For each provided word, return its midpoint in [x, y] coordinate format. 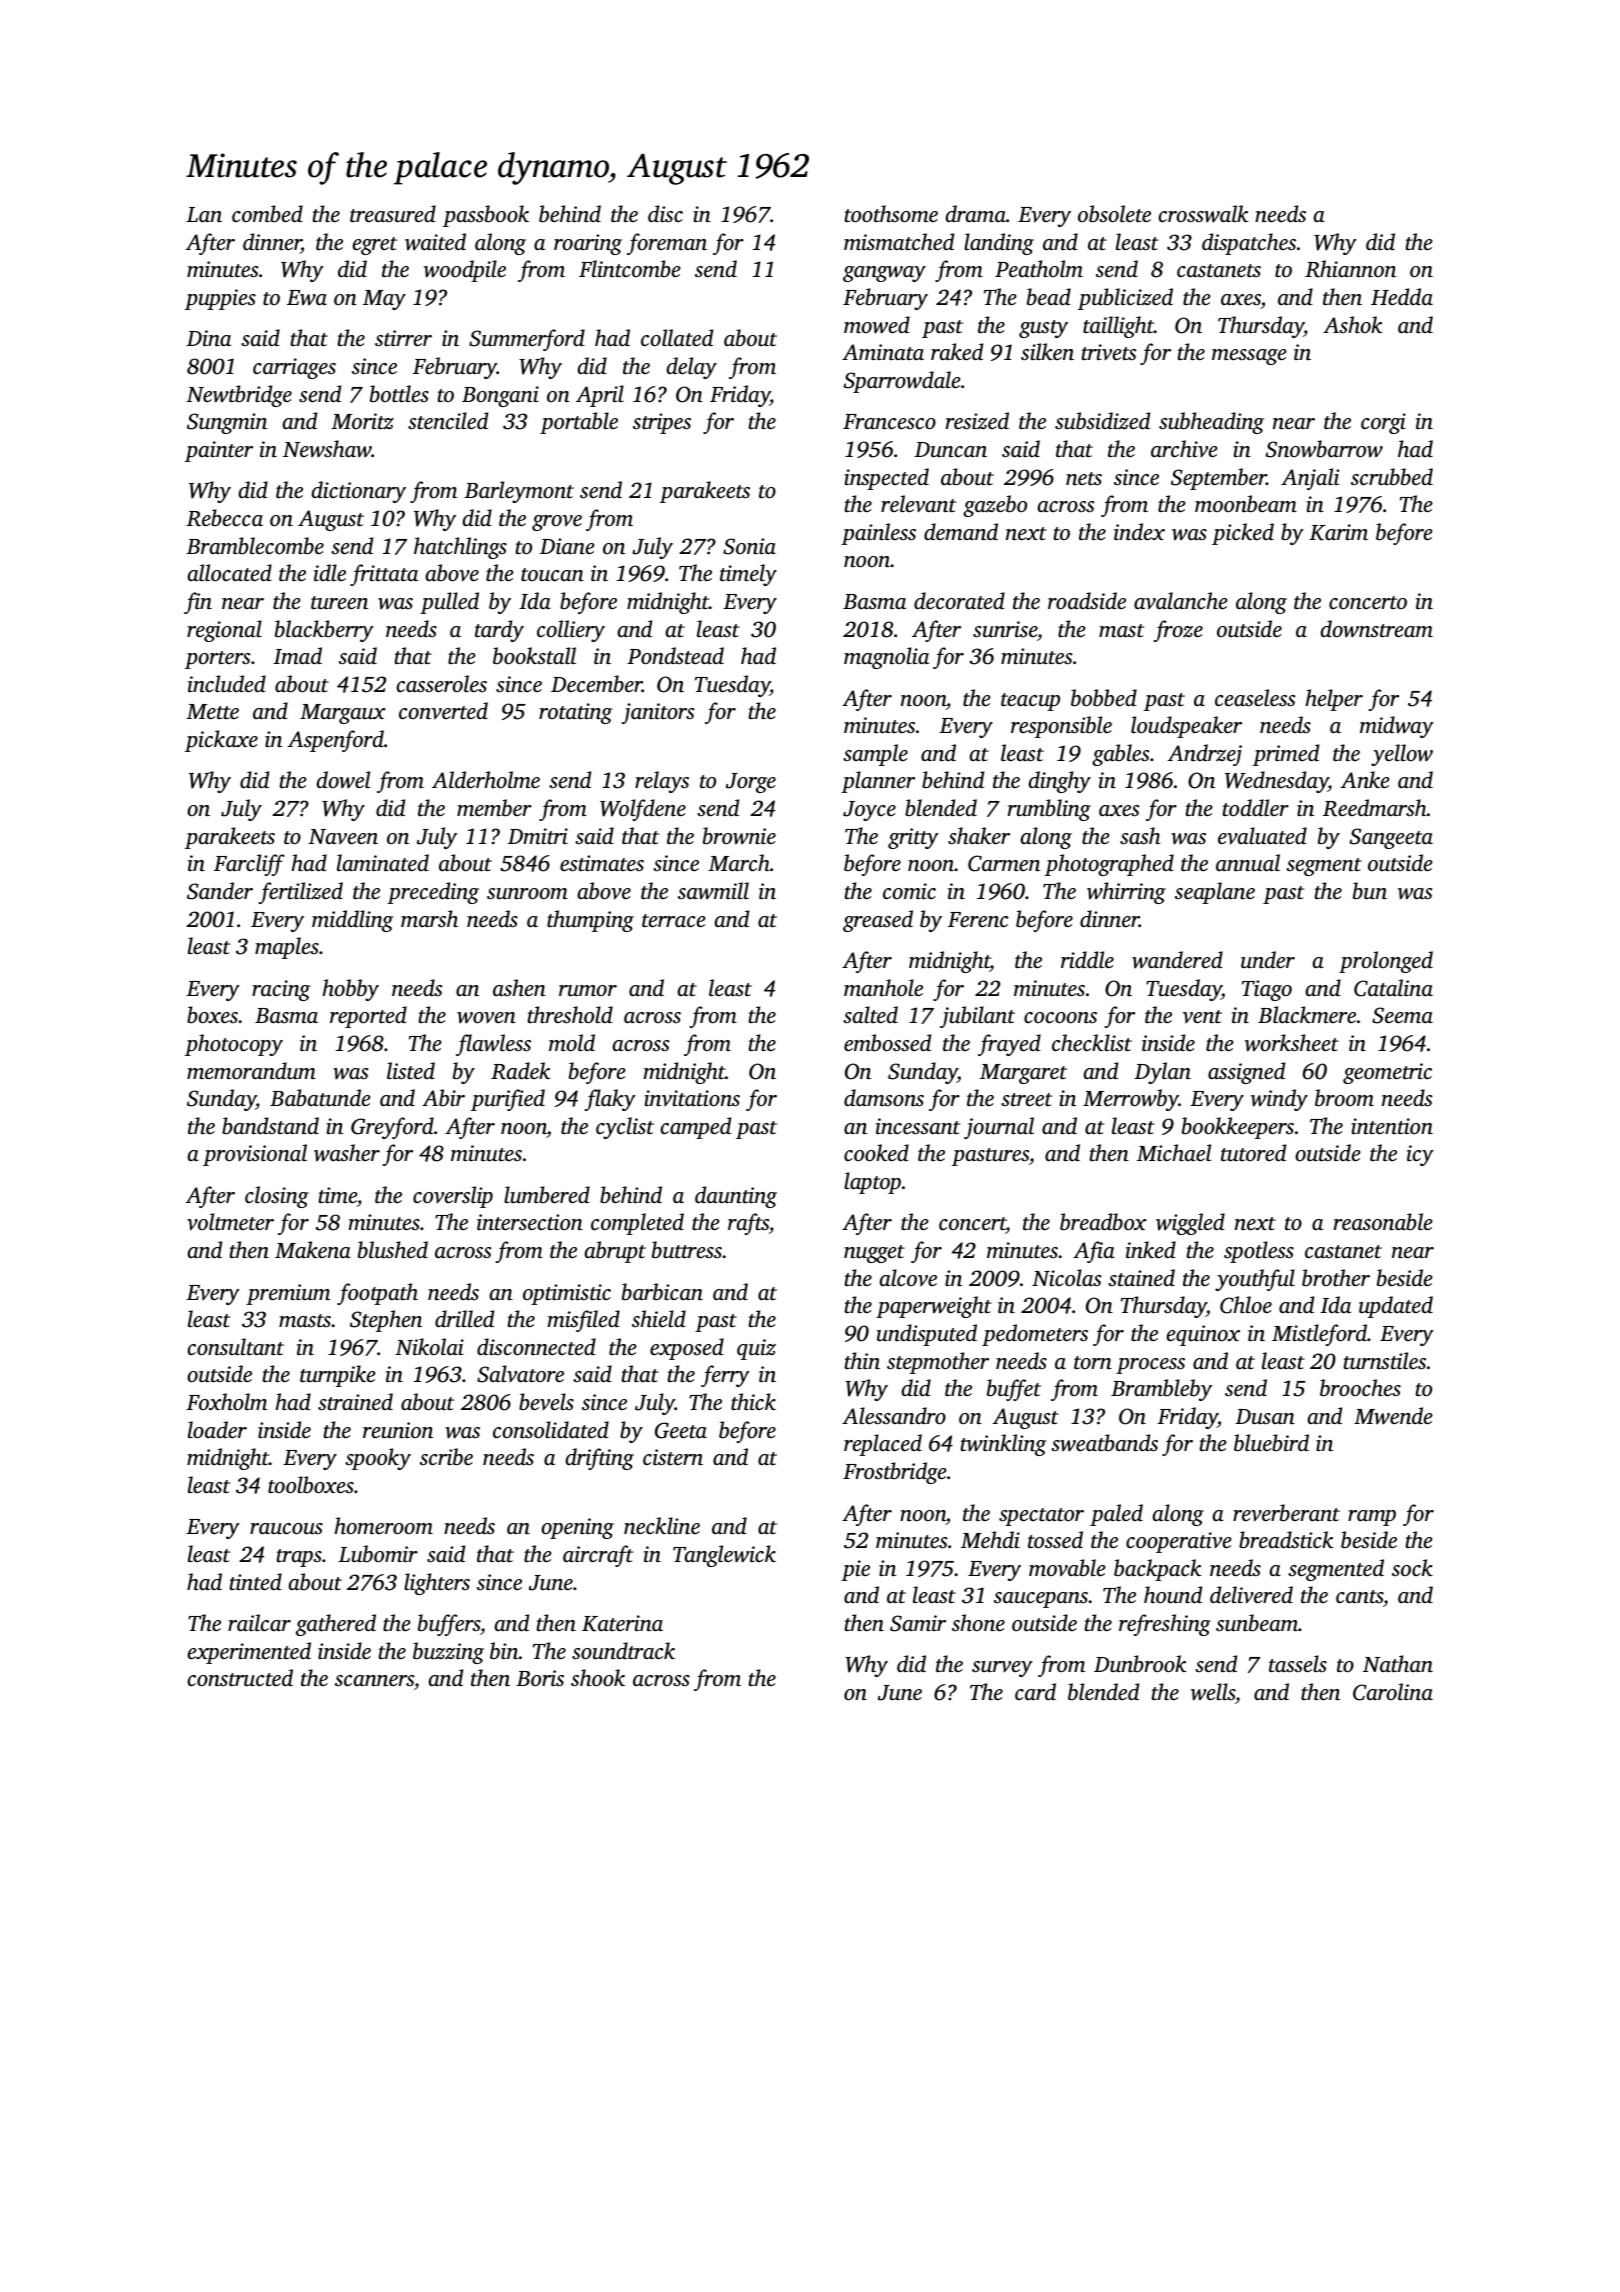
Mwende [1393, 1416]
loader [217, 1429]
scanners [374, 1680]
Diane [567, 546]
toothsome [891, 213]
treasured [393, 213]
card [1035, 1691]
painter [219, 451]
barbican [662, 1291]
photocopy [234, 1045]
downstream [1376, 629]
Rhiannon [1350, 269]
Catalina [1393, 988]
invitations [692, 1098]
